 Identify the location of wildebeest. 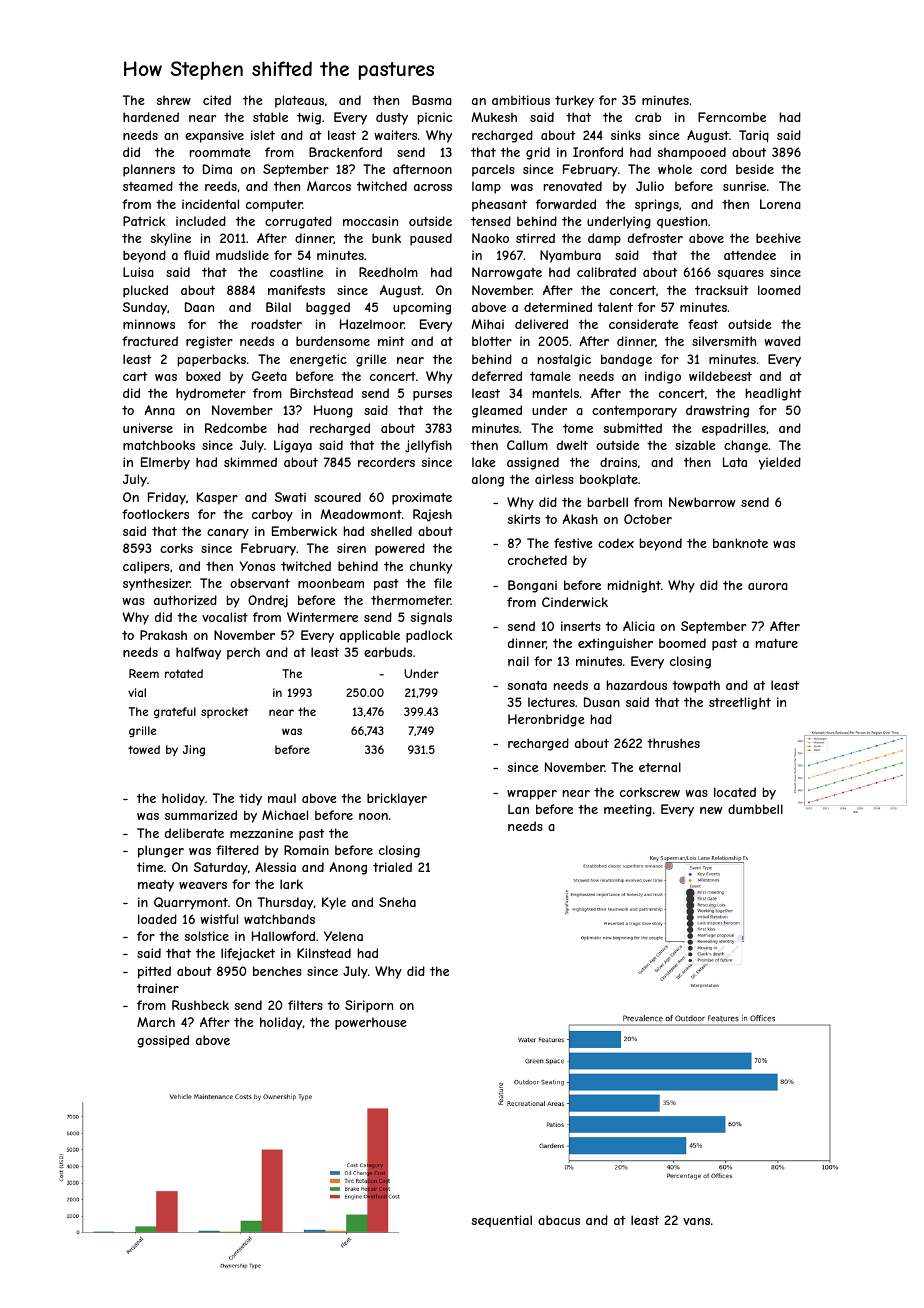
(720, 376).
